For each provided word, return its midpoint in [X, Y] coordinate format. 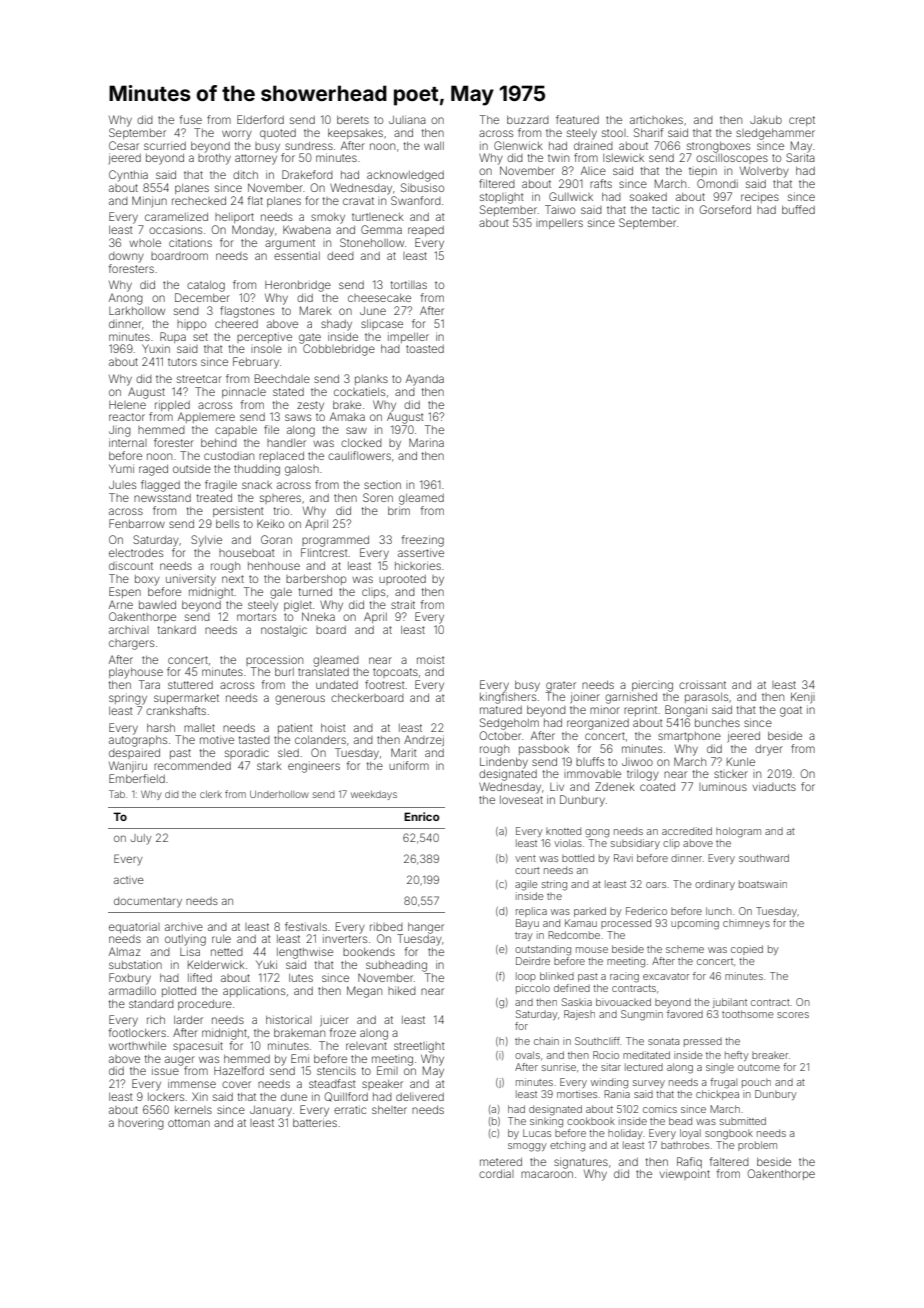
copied [747, 950]
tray [524, 936]
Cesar [124, 145]
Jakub [766, 120]
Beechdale [282, 378]
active [129, 880]
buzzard [528, 120]
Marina [426, 442]
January [271, 1111]
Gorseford [725, 209]
